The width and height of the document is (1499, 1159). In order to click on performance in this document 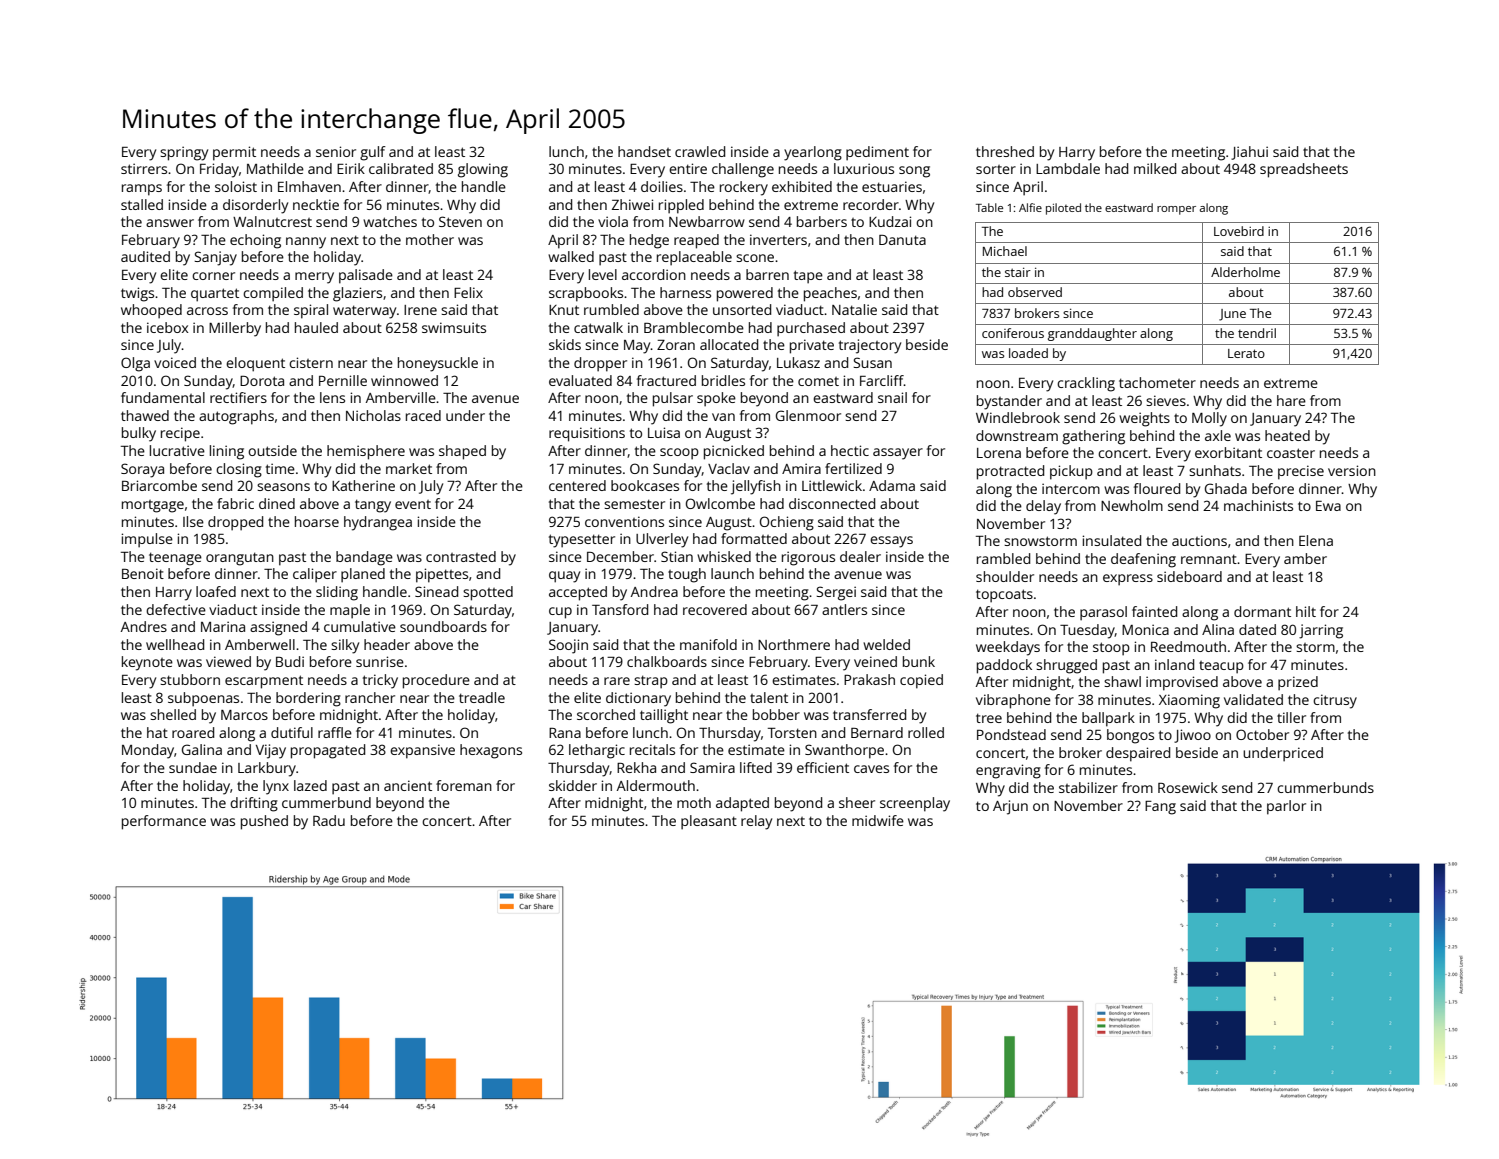, I will do `click(164, 822)`.
